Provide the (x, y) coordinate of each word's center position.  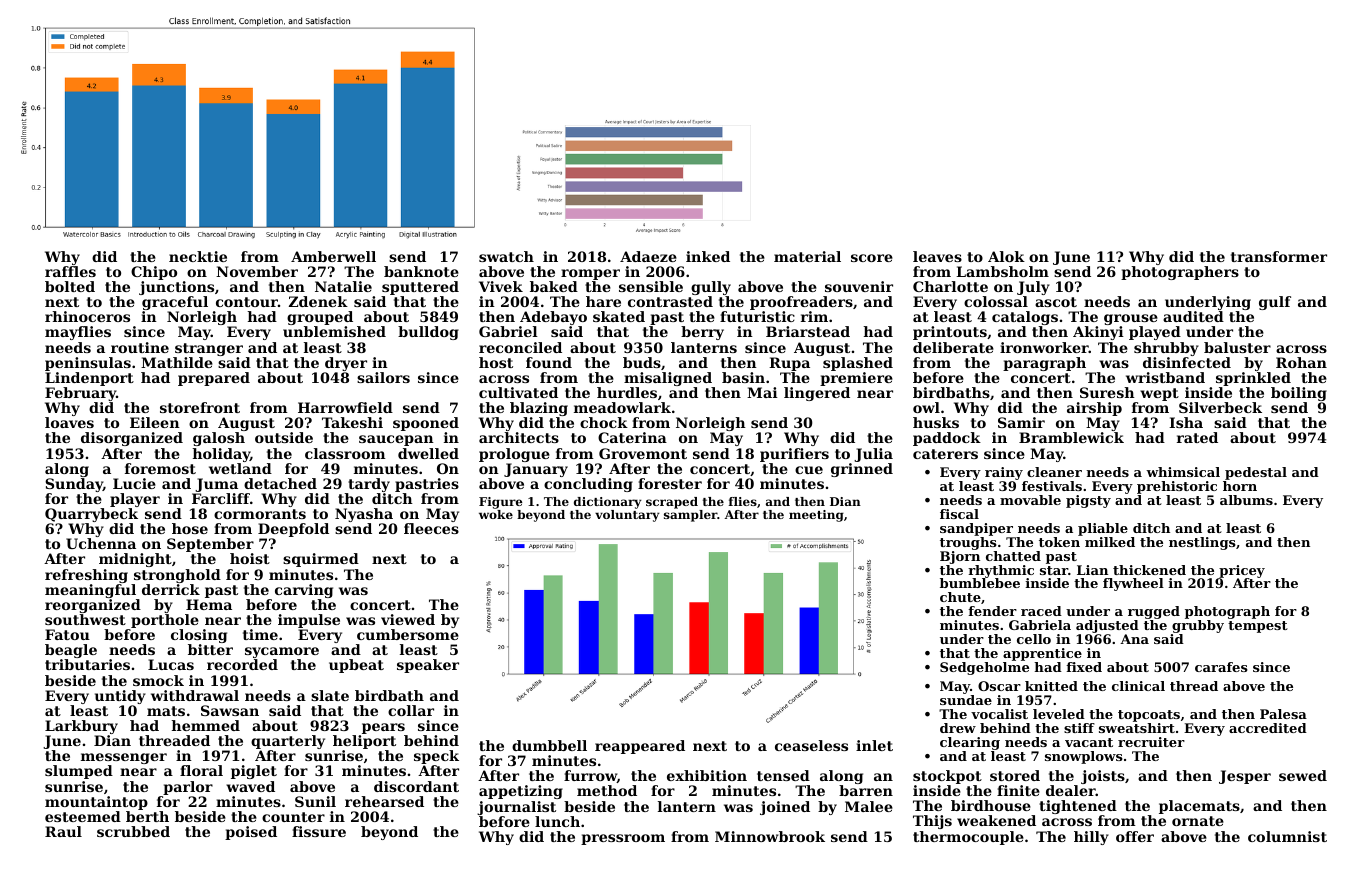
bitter (210, 649)
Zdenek (318, 301)
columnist (1287, 836)
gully (711, 288)
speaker (428, 666)
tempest (1258, 627)
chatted (1013, 556)
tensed (783, 775)
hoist (250, 558)
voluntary (627, 516)
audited (1193, 316)
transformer (1279, 256)
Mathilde (177, 362)
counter (293, 817)
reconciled (520, 347)
